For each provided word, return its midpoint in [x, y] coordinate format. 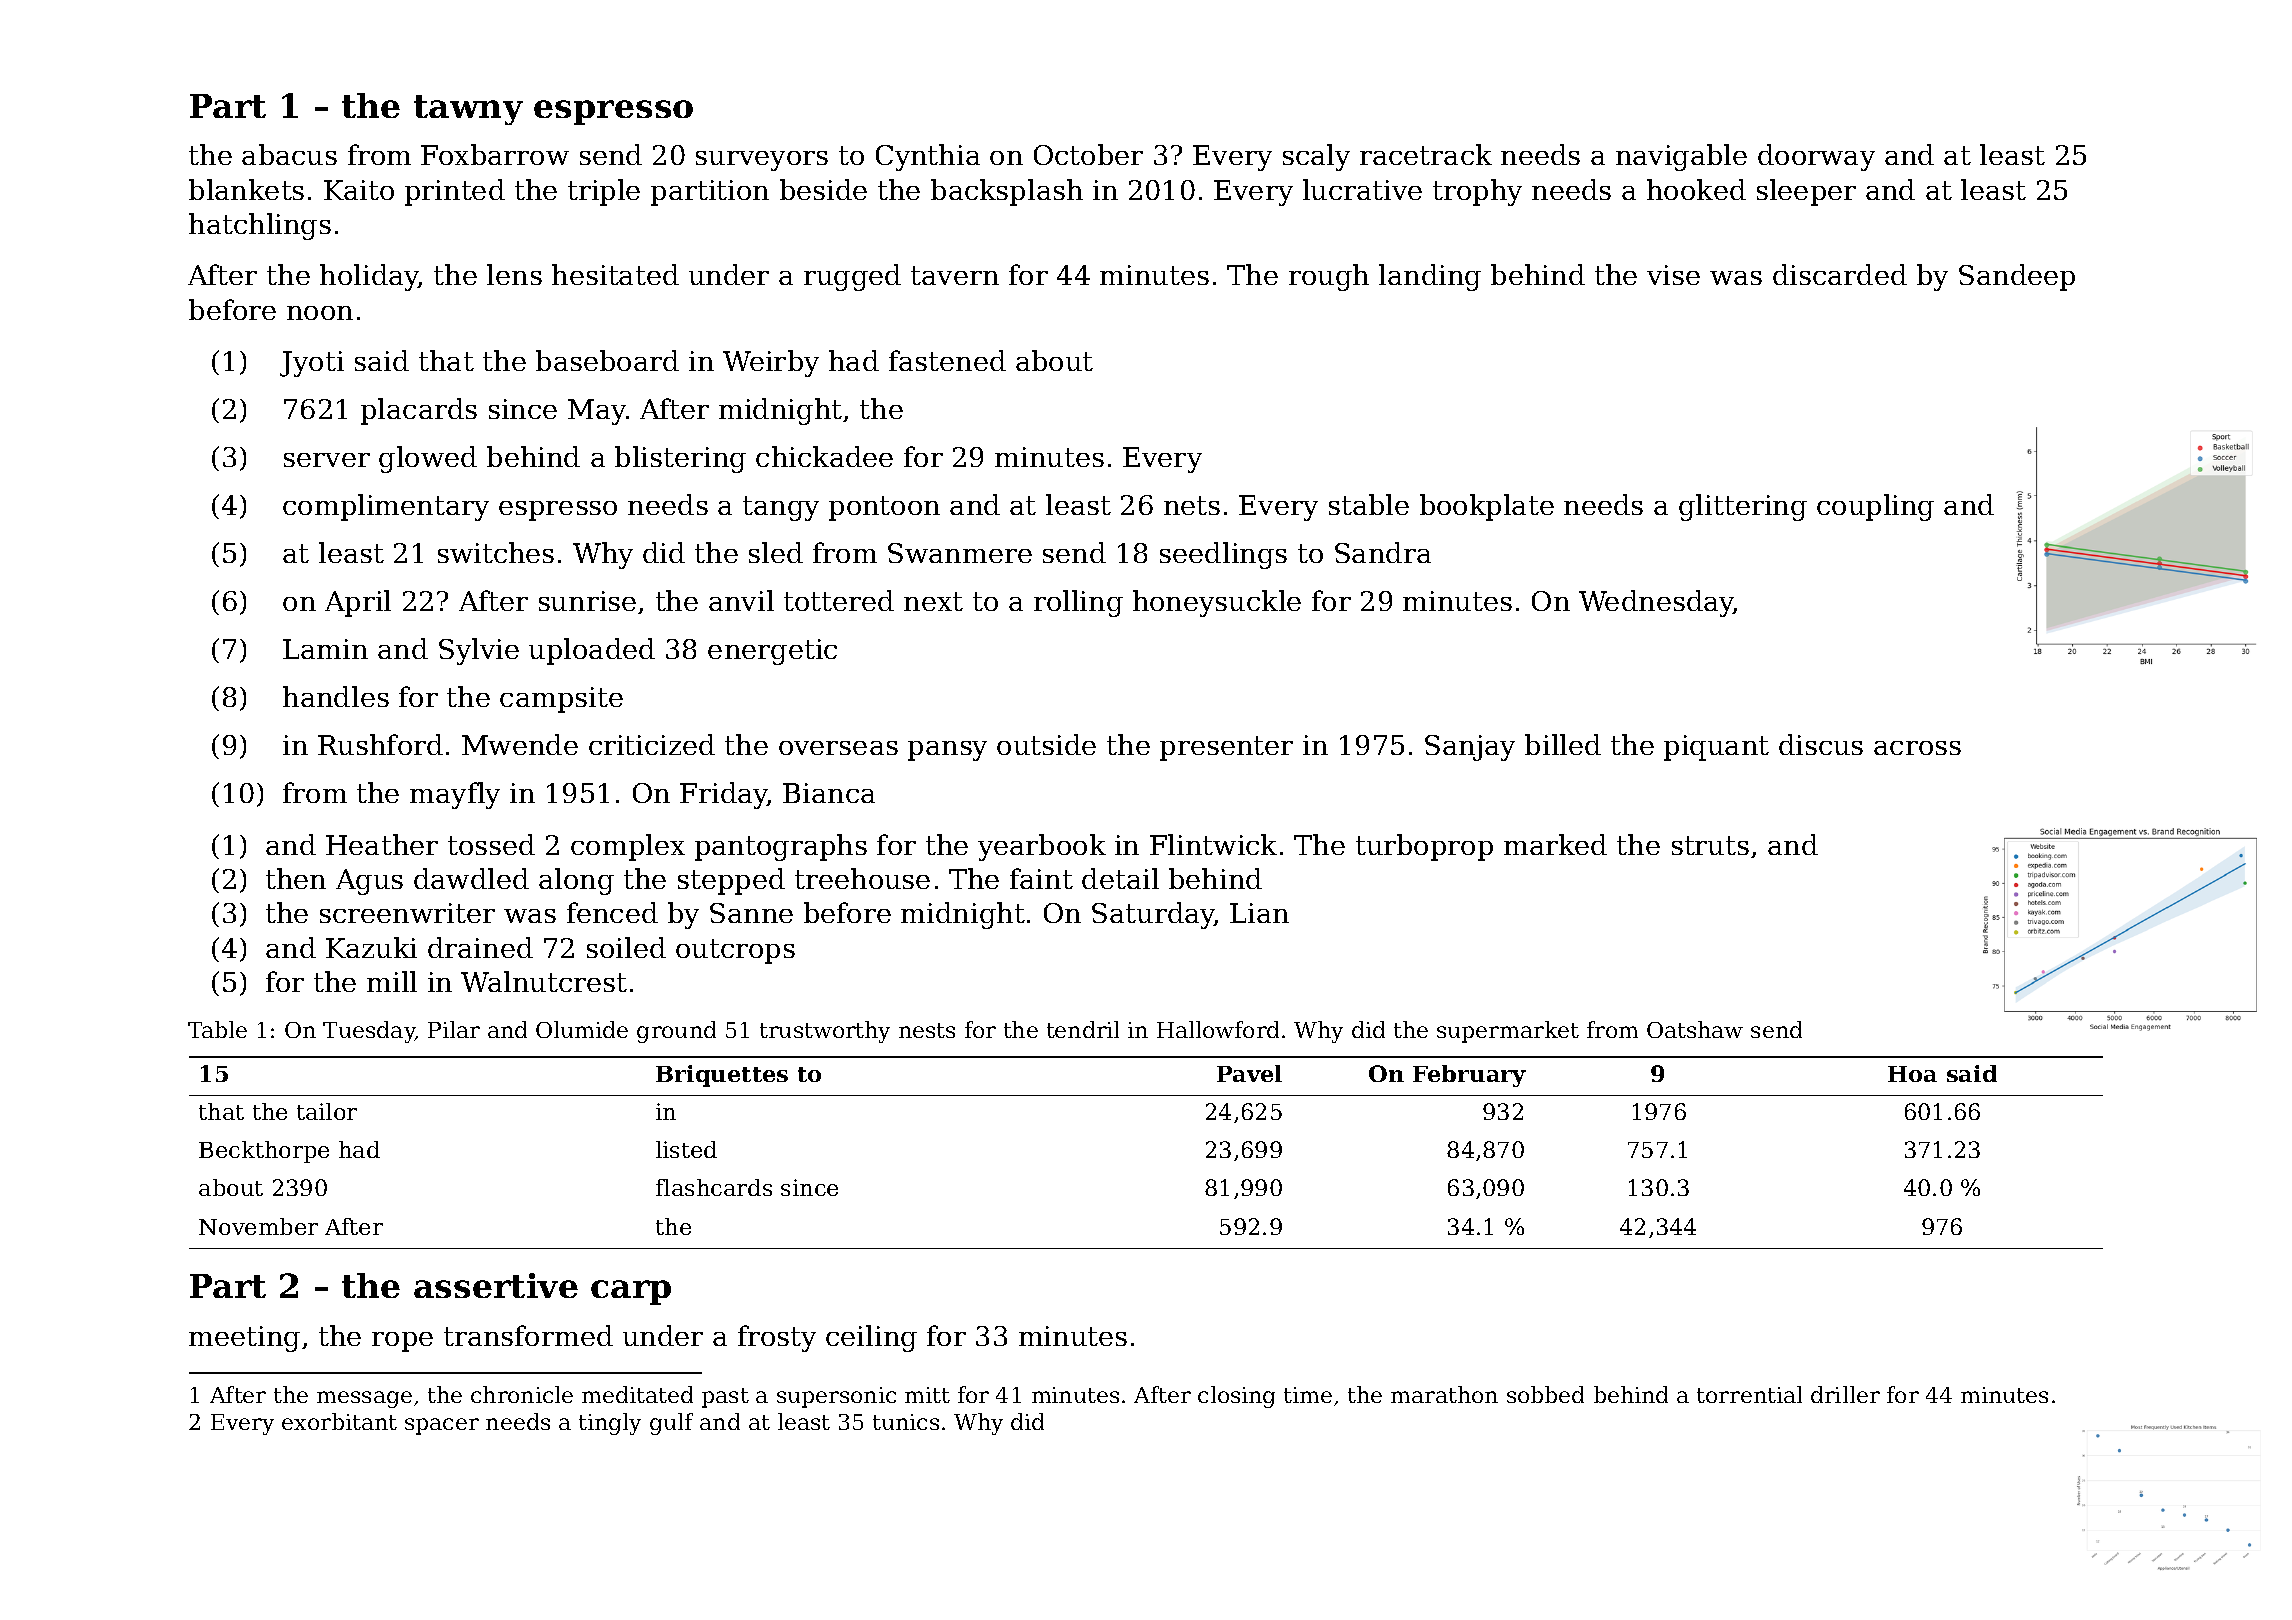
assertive [496, 1285]
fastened [947, 360]
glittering [1743, 507]
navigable [1681, 157]
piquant [1716, 748]
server [327, 460]
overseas [838, 748]
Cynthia [928, 157]
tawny [468, 110]
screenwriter [407, 913]
